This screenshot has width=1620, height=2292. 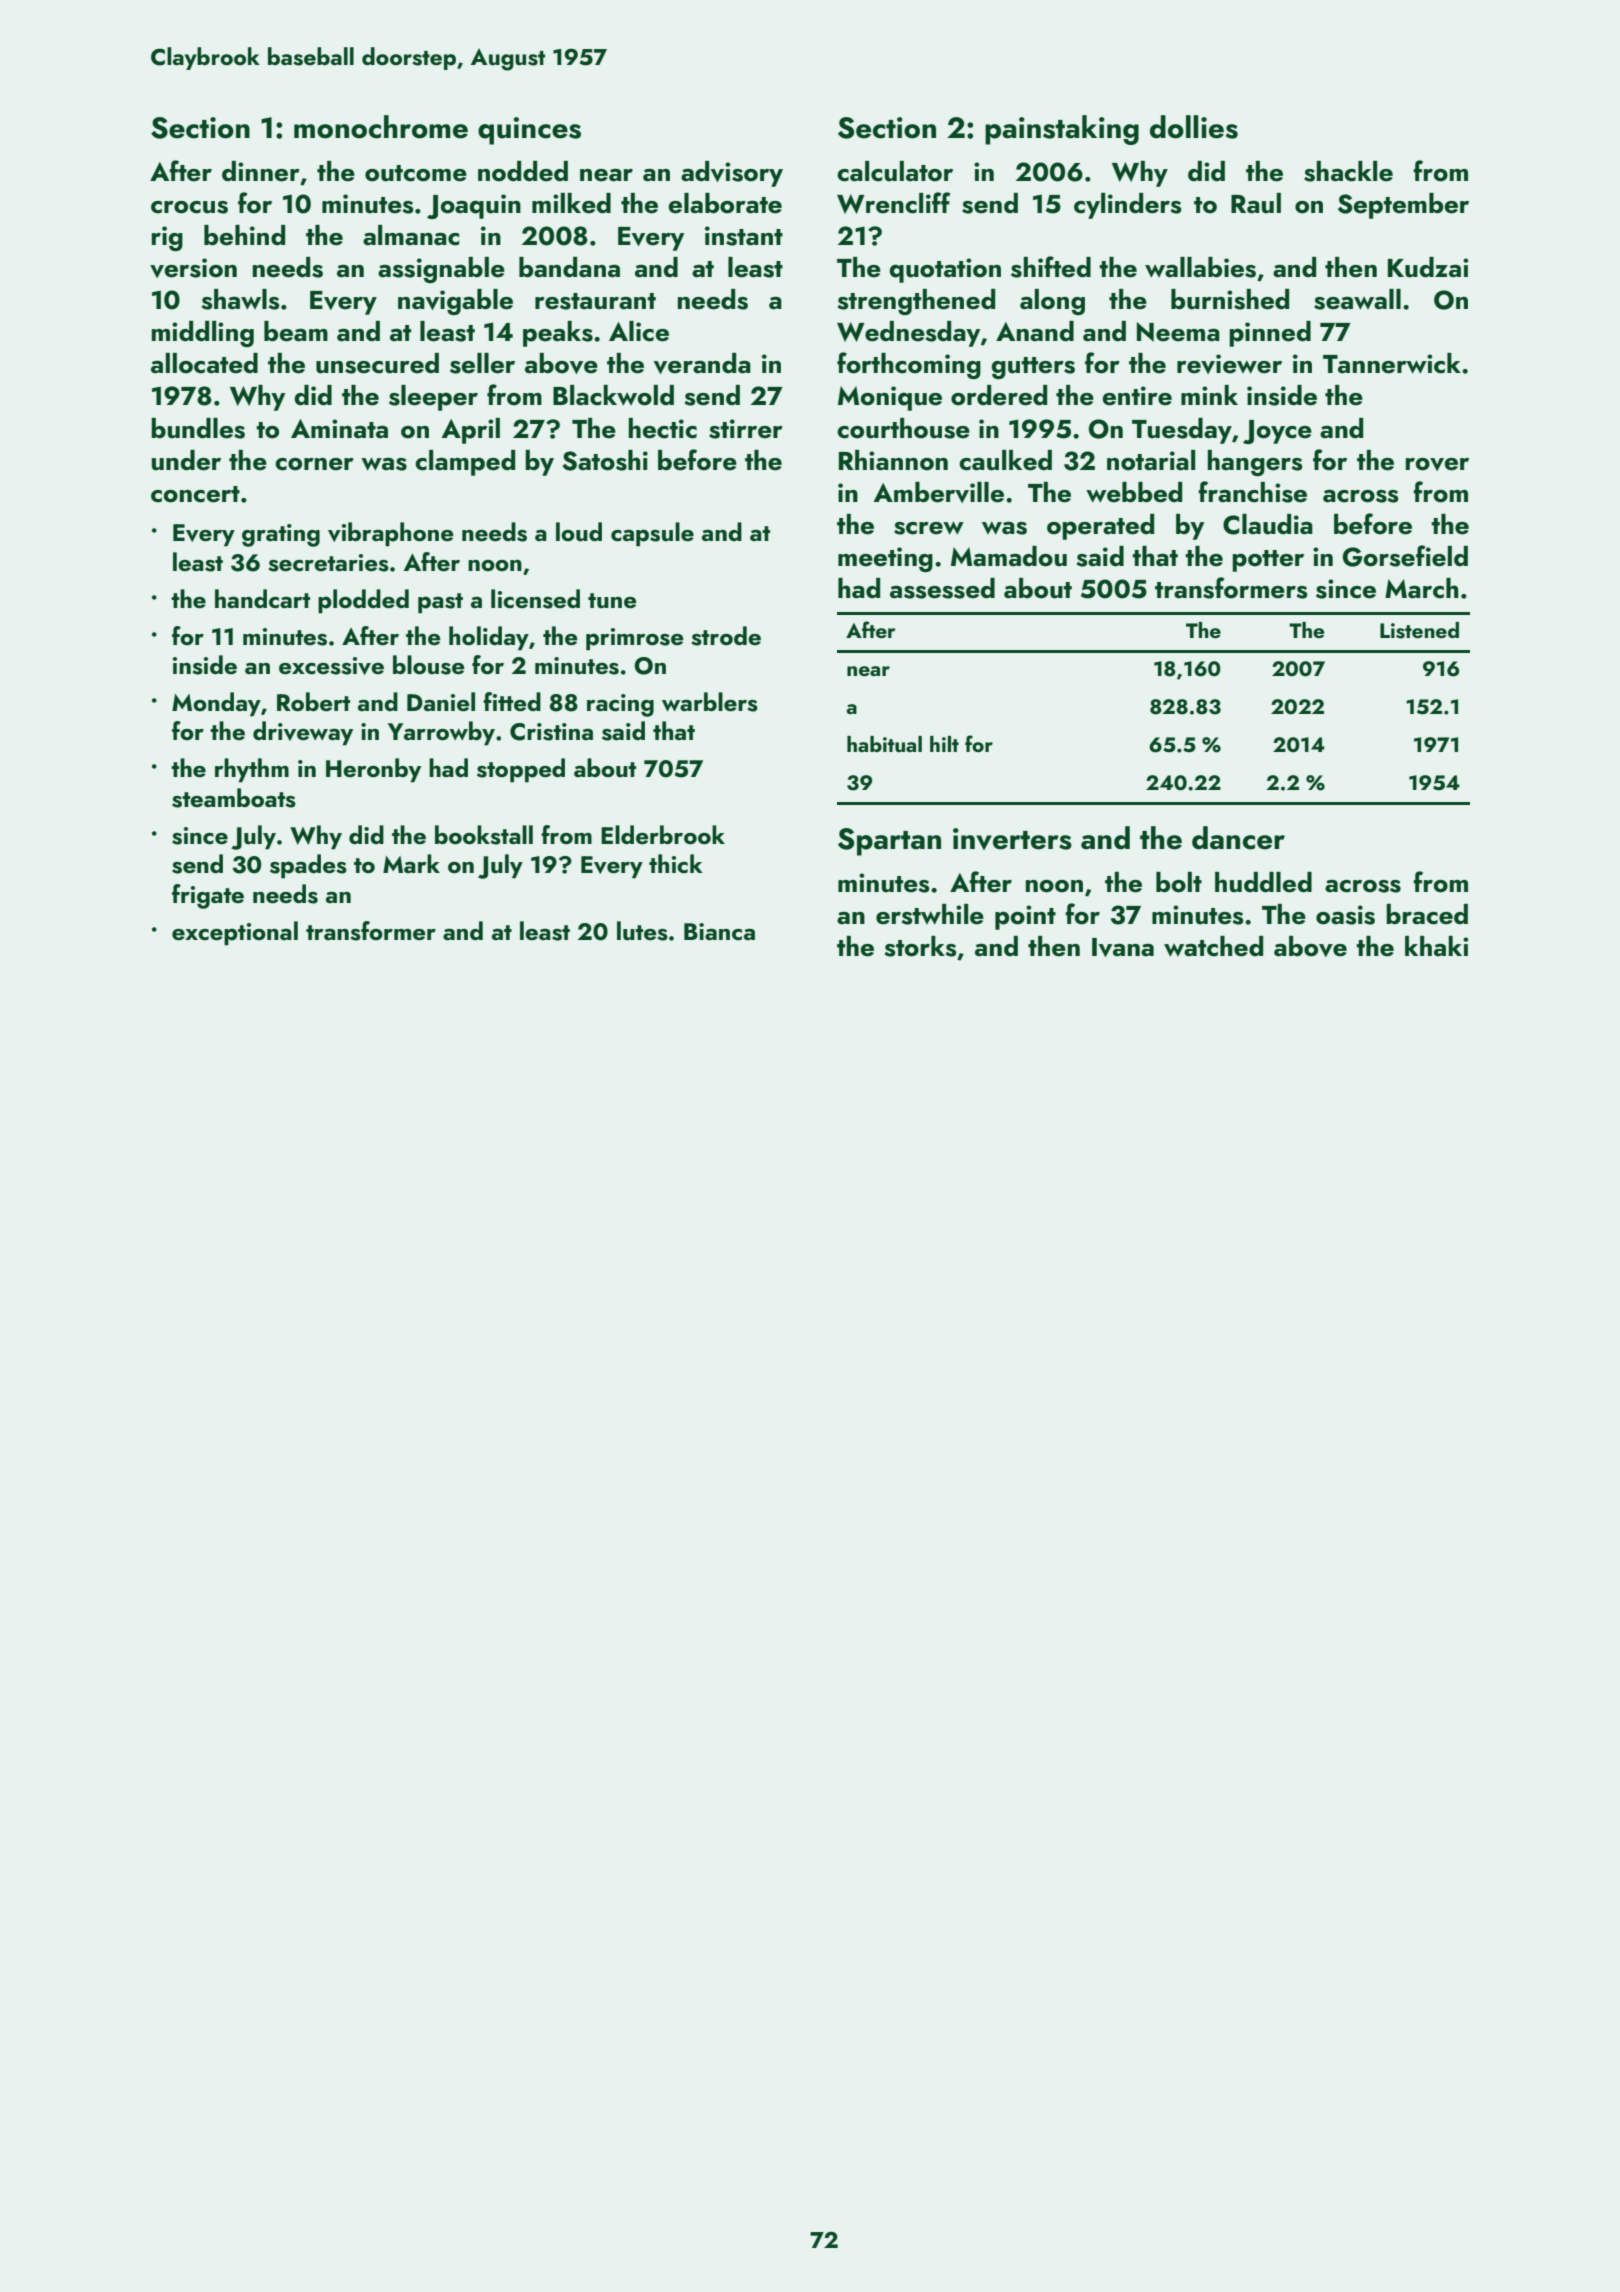 What do you see at coordinates (429, 665) in the screenshot?
I see `blouse` at bounding box center [429, 665].
